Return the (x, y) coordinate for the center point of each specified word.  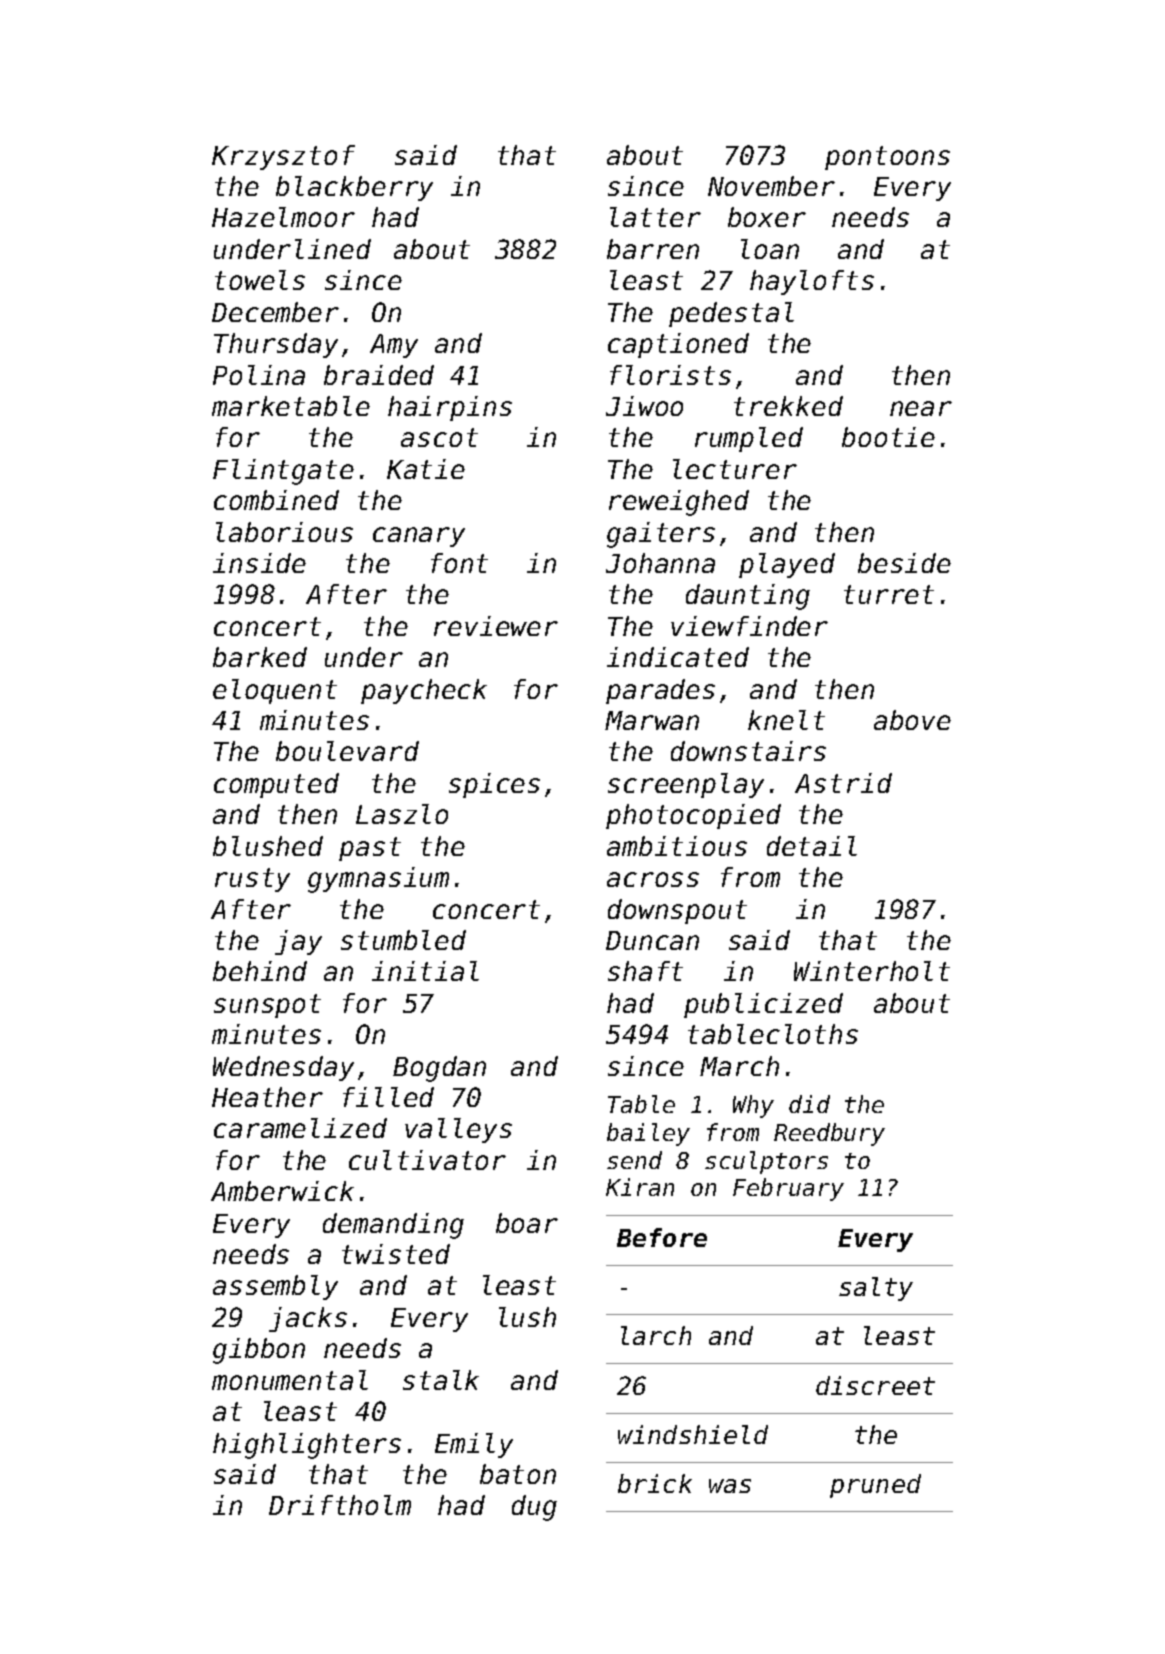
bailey (648, 1134)
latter (655, 217)
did (809, 1104)
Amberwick (282, 1191)
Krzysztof (283, 157)
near (921, 408)
